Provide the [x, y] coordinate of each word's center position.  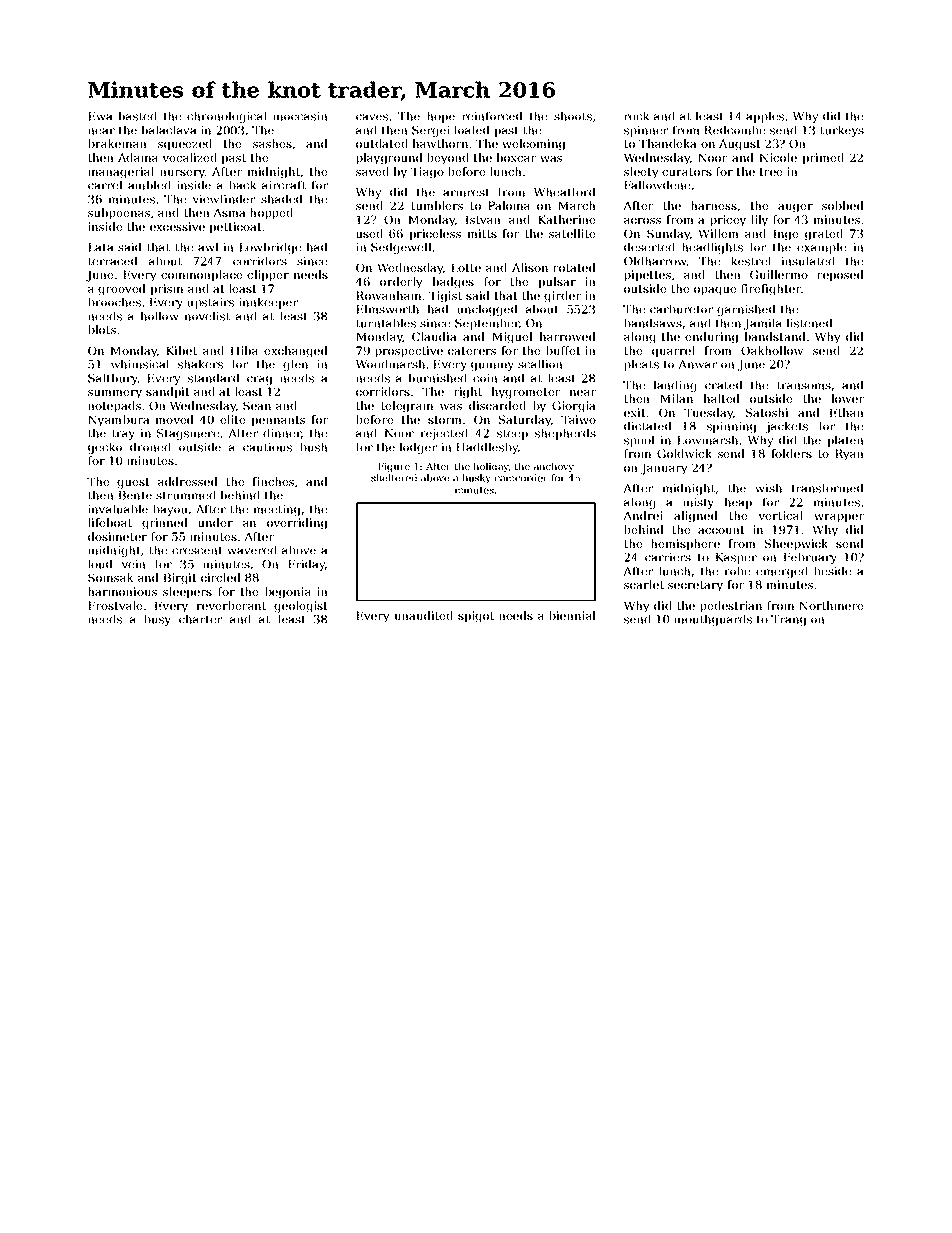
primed [823, 159]
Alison [530, 267]
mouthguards [713, 620]
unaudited [424, 615]
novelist [207, 316]
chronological [227, 117]
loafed [471, 130]
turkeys [842, 131]
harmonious [122, 591]
